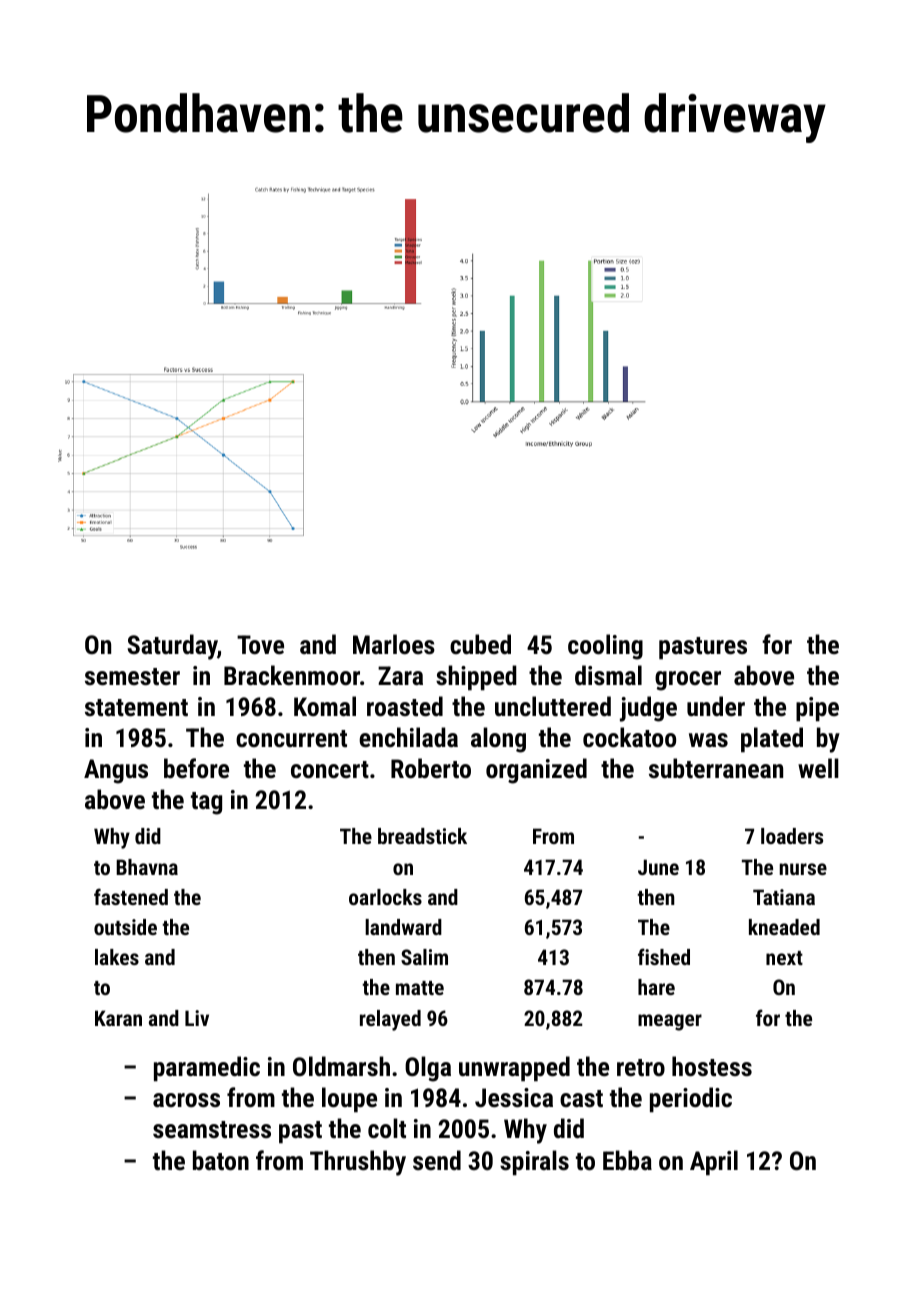 The image size is (924, 1311). I want to click on statement, so click(136, 707).
